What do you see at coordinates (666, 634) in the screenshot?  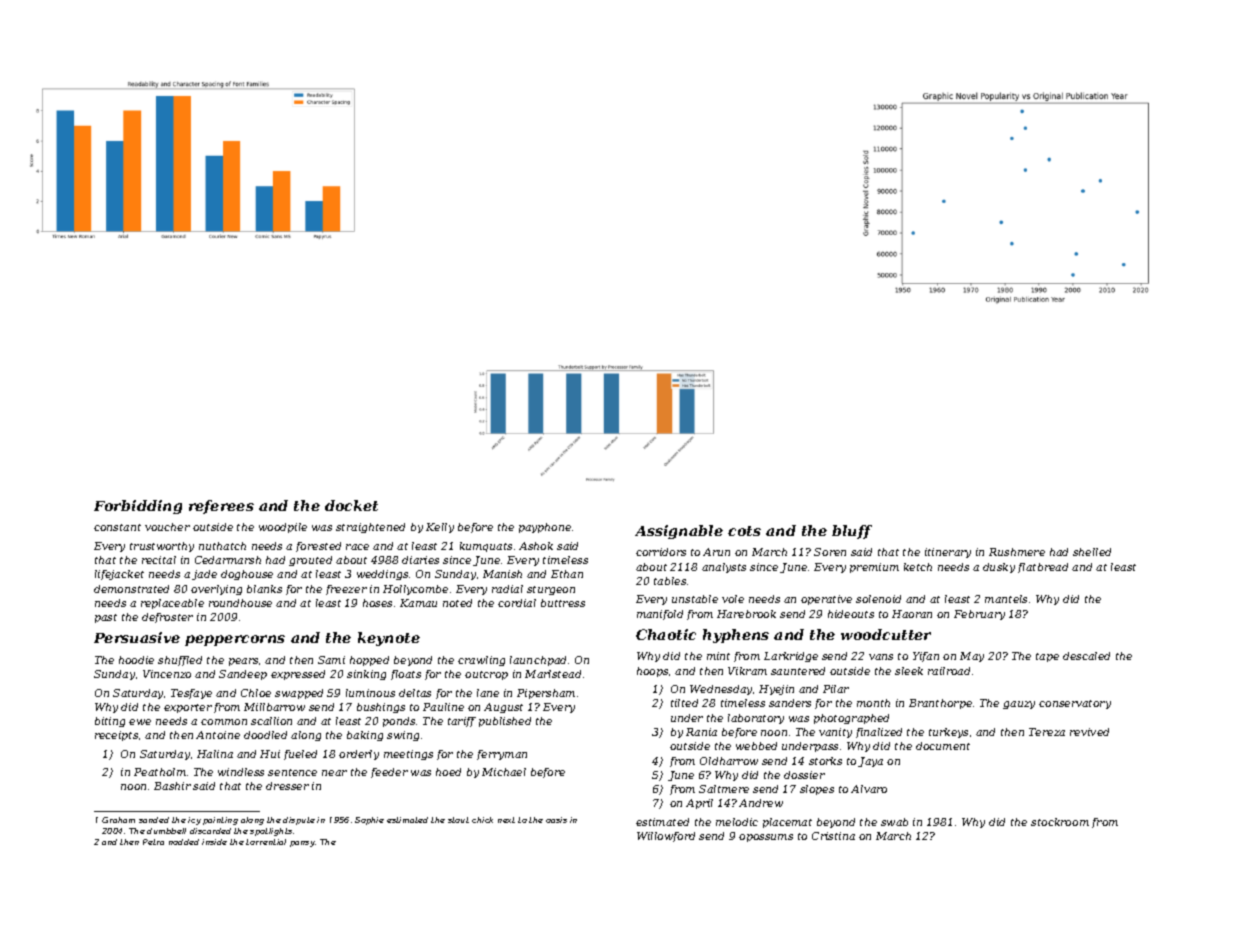 I see `Chaotic` at bounding box center [666, 634].
